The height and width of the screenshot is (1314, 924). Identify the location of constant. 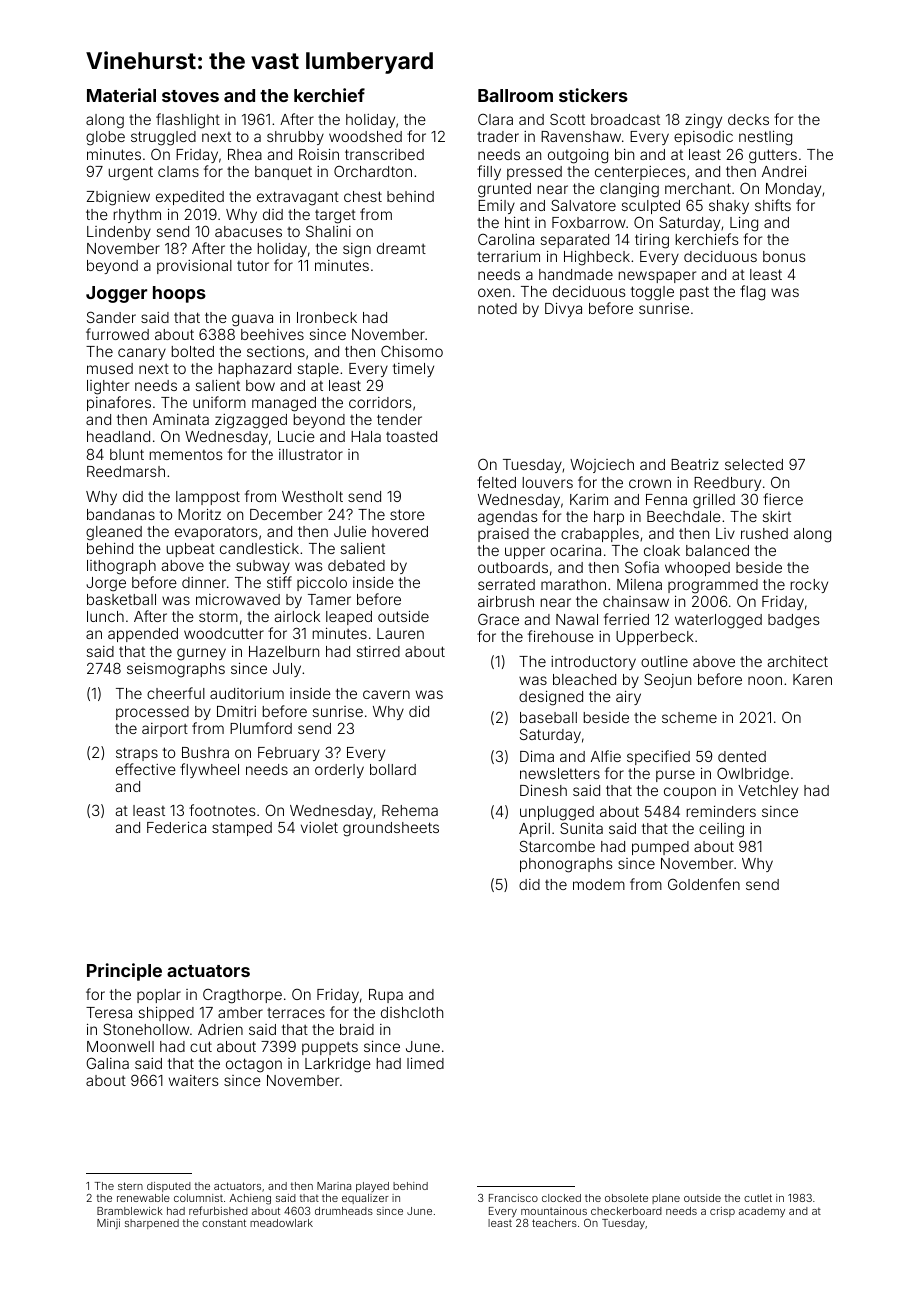
(224, 1223).
